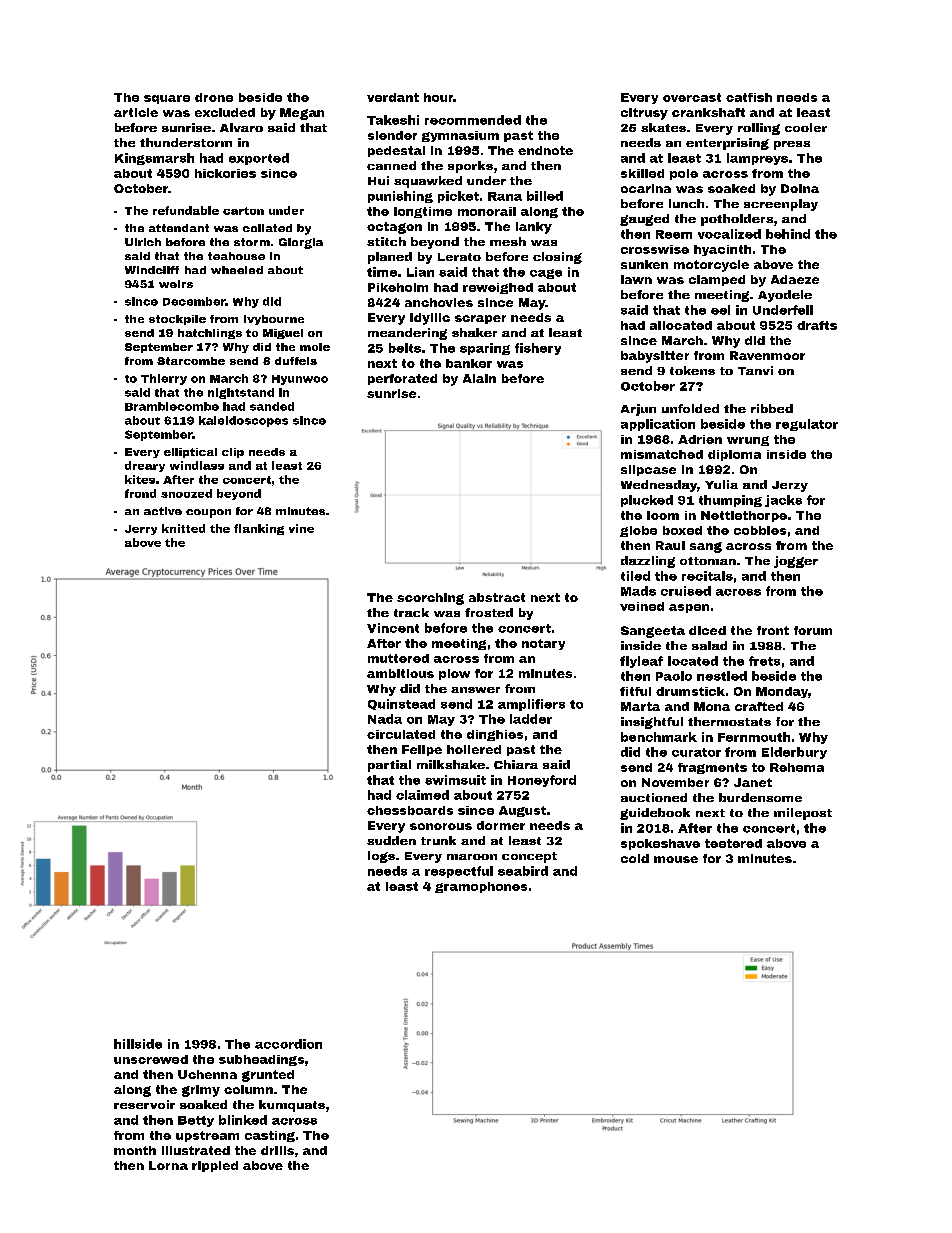  Describe the element at coordinates (167, 99) in the image. I see `square` at that location.
